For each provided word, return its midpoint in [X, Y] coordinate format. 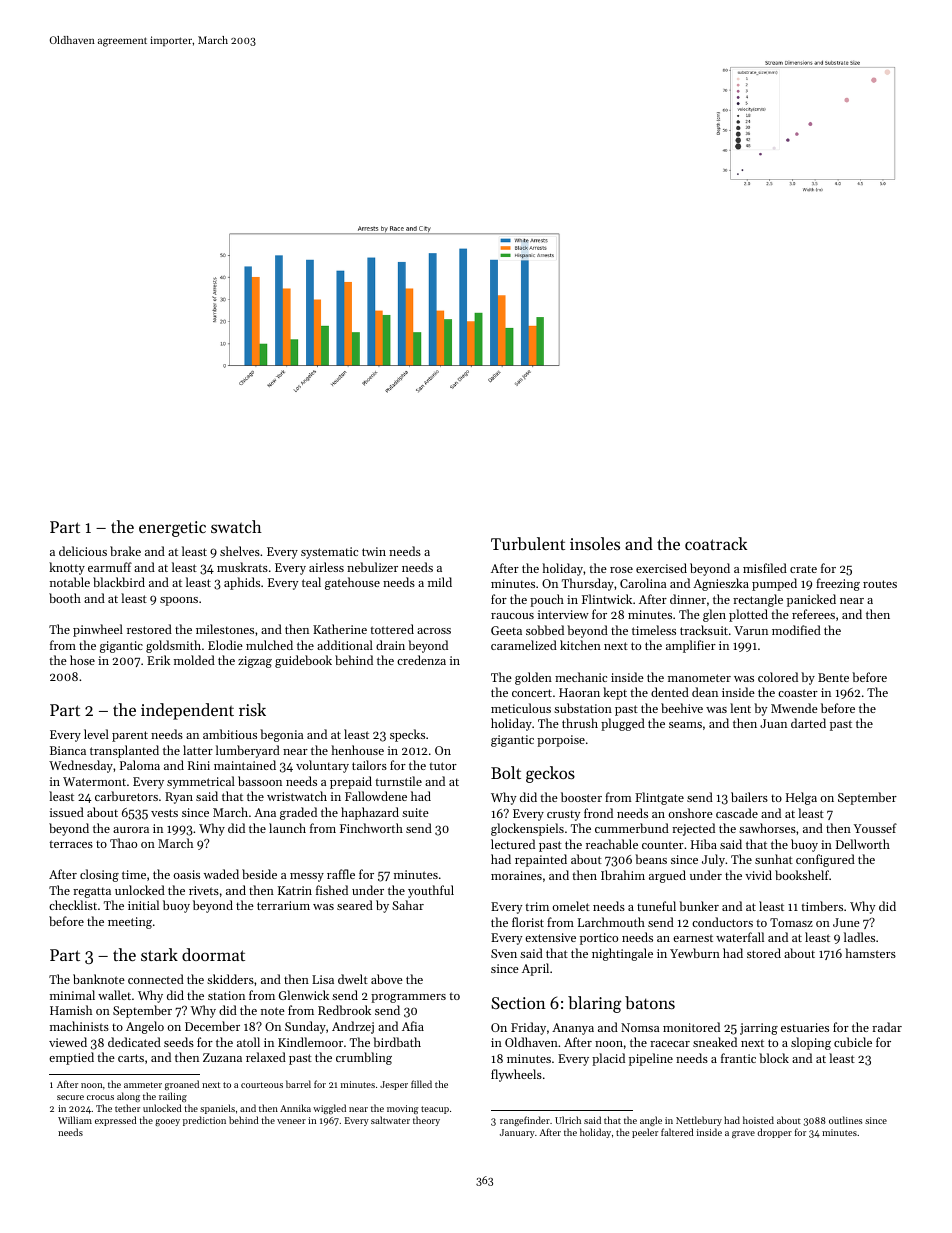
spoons [179, 601]
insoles [595, 543]
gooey [167, 1122]
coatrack [716, 543]
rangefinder [525, 1121]
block [774, 1058]
